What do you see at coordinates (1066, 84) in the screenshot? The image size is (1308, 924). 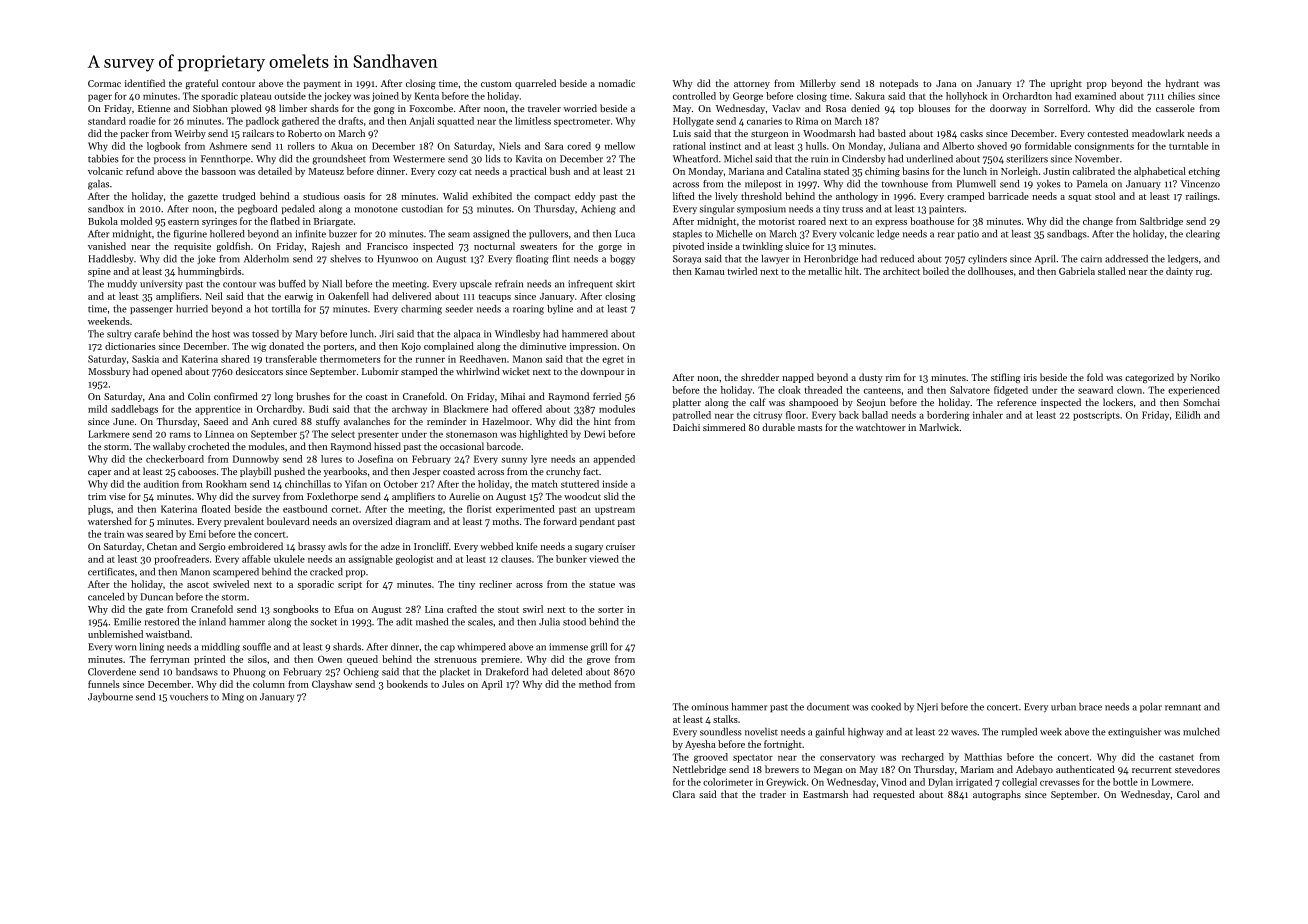 I see `upright` at bounding box center [1066, 84].
